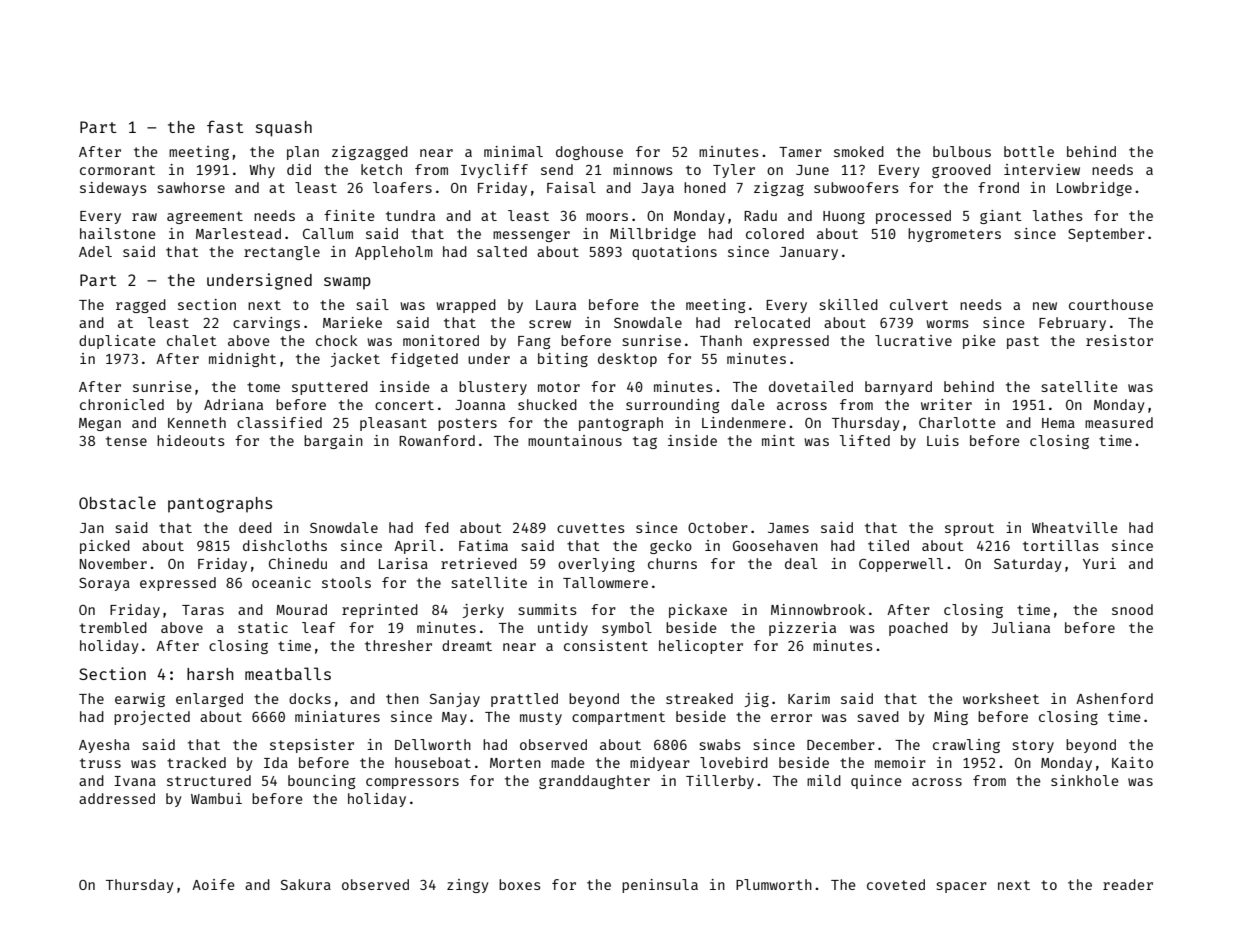 This screenshot has height=952, width=1233. What do you see at coordinates (575, 440) in the screenshot?
I see `mountainous` at bounding box center [575, 440].
